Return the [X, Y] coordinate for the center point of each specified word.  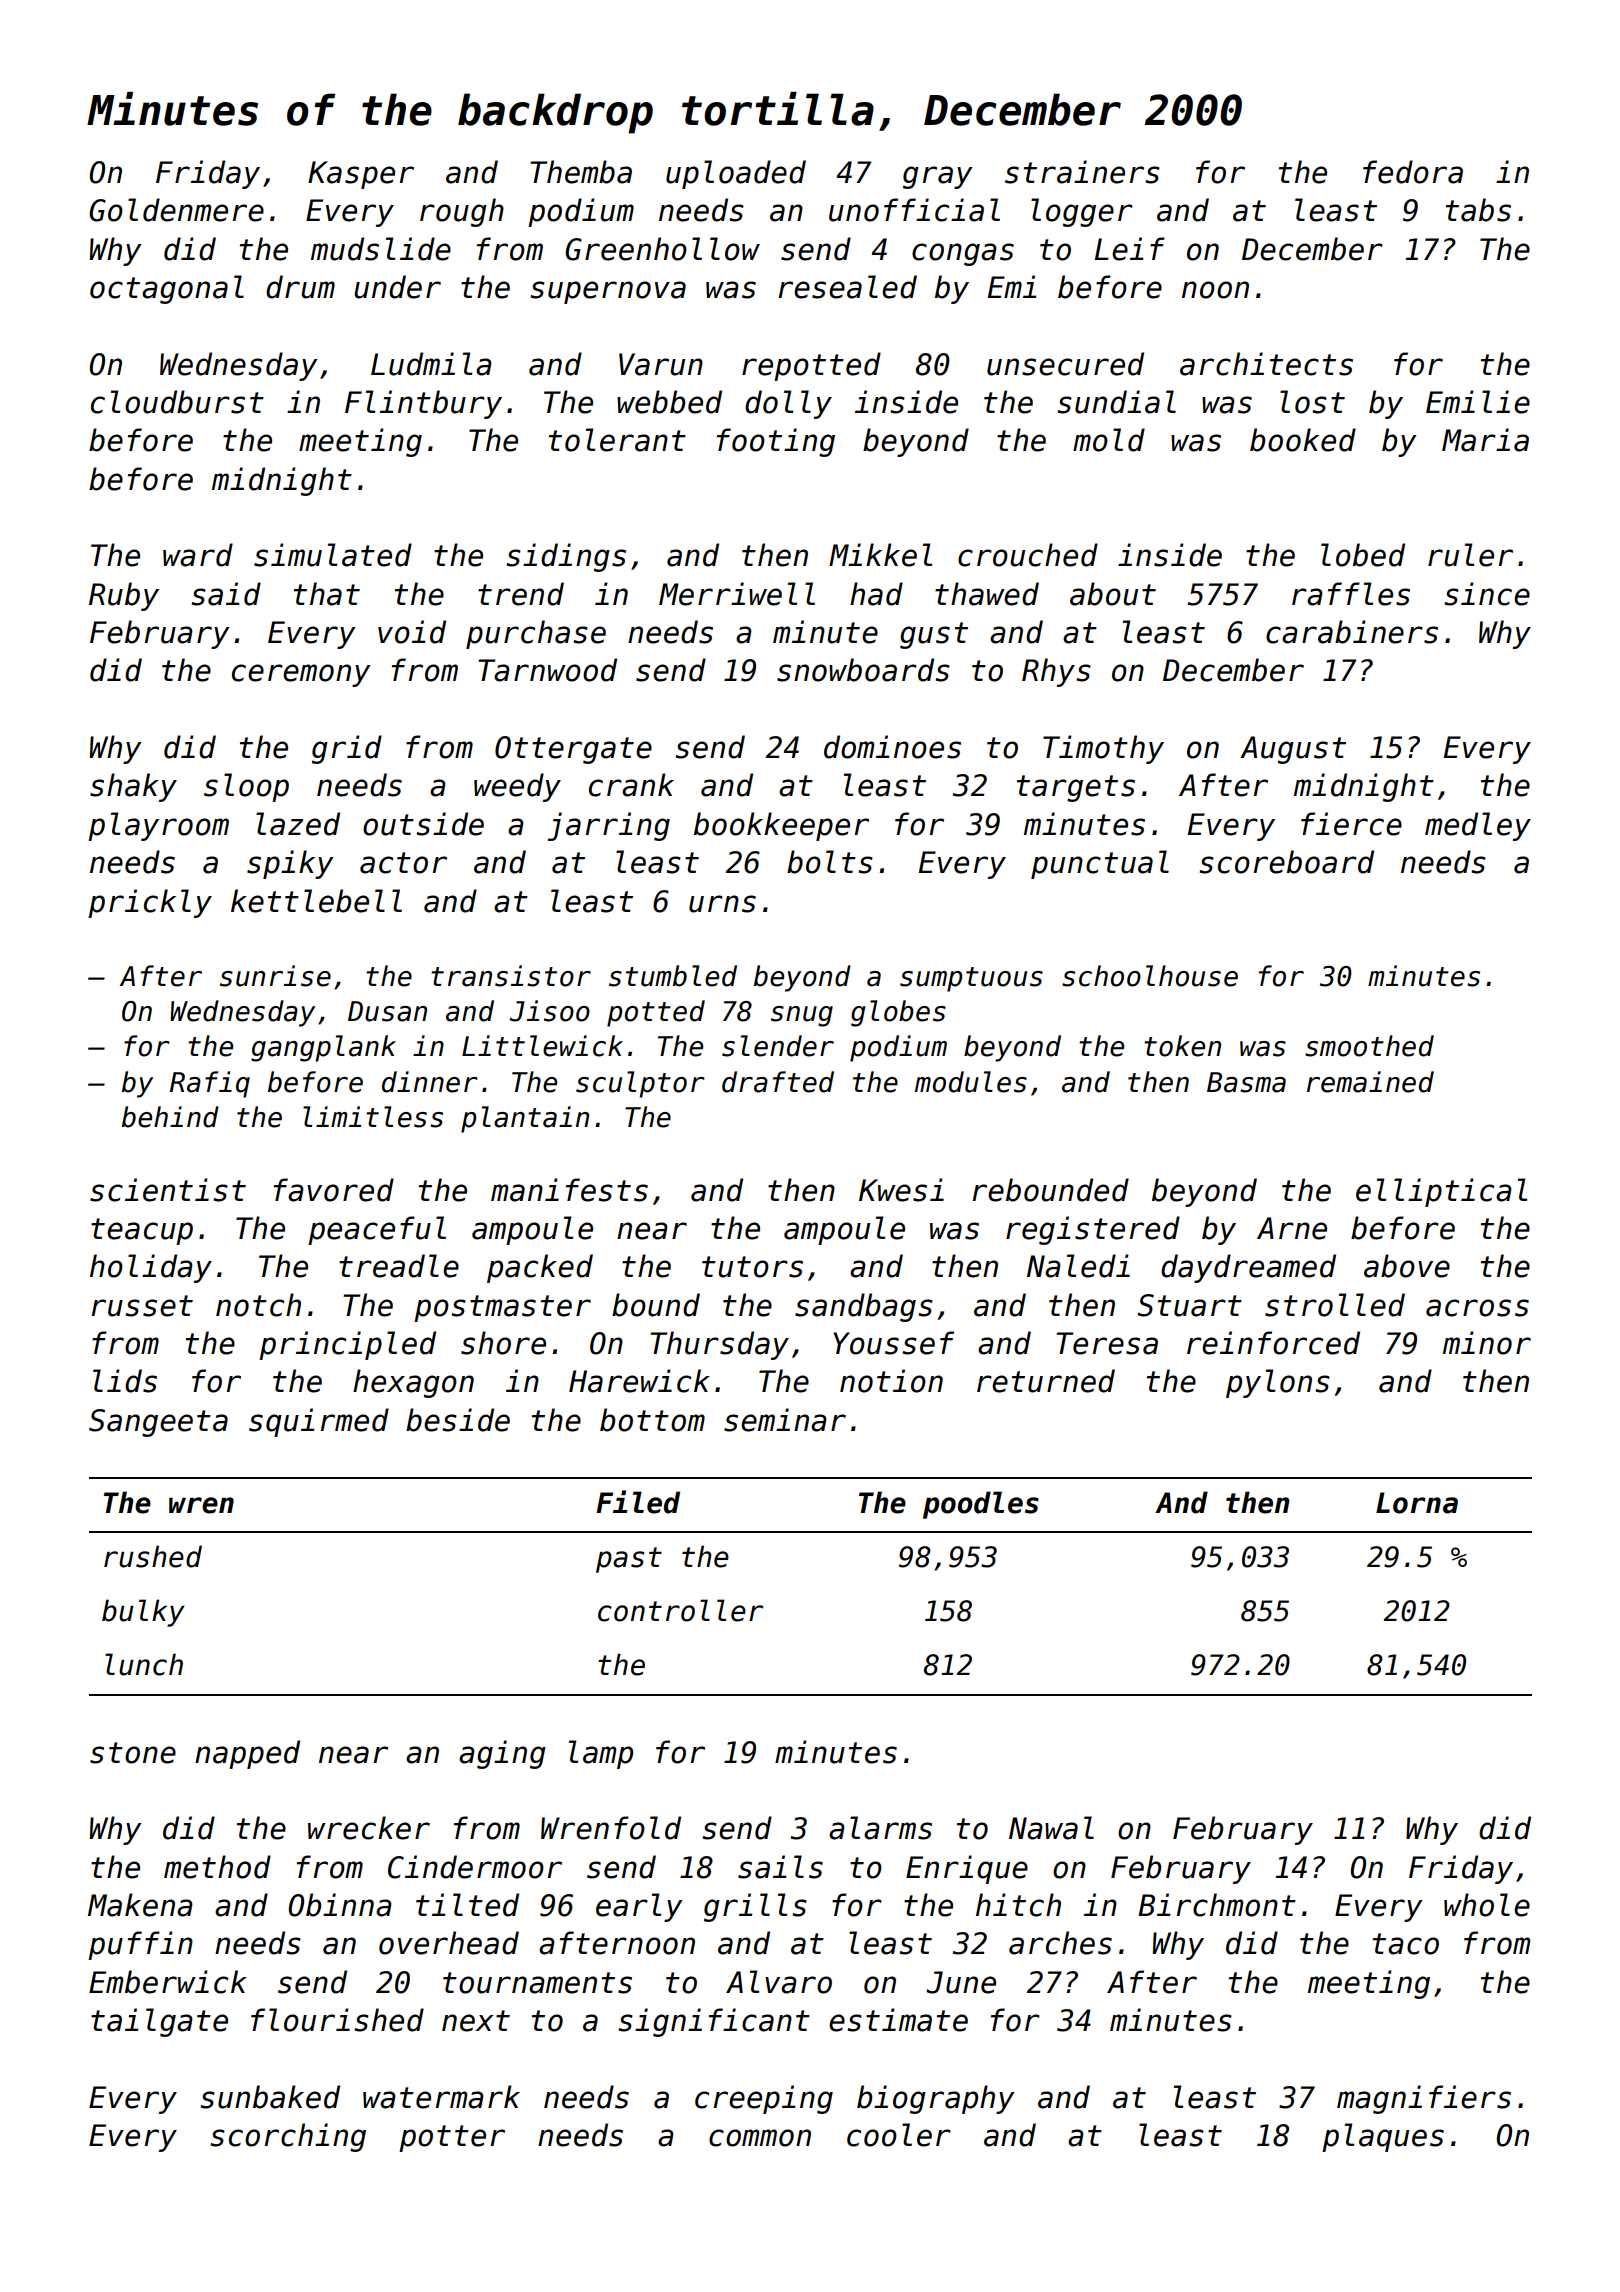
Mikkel [880, 555]
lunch [144, 1664]
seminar [785, 1420]
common [760, 2138]
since [1487, 594]
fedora [1413, 172]
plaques [1383, 2137]
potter [452, 2138]
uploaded [736, 174]
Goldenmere [176, 210]
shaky [133, 787]
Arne [1292, 1228]
